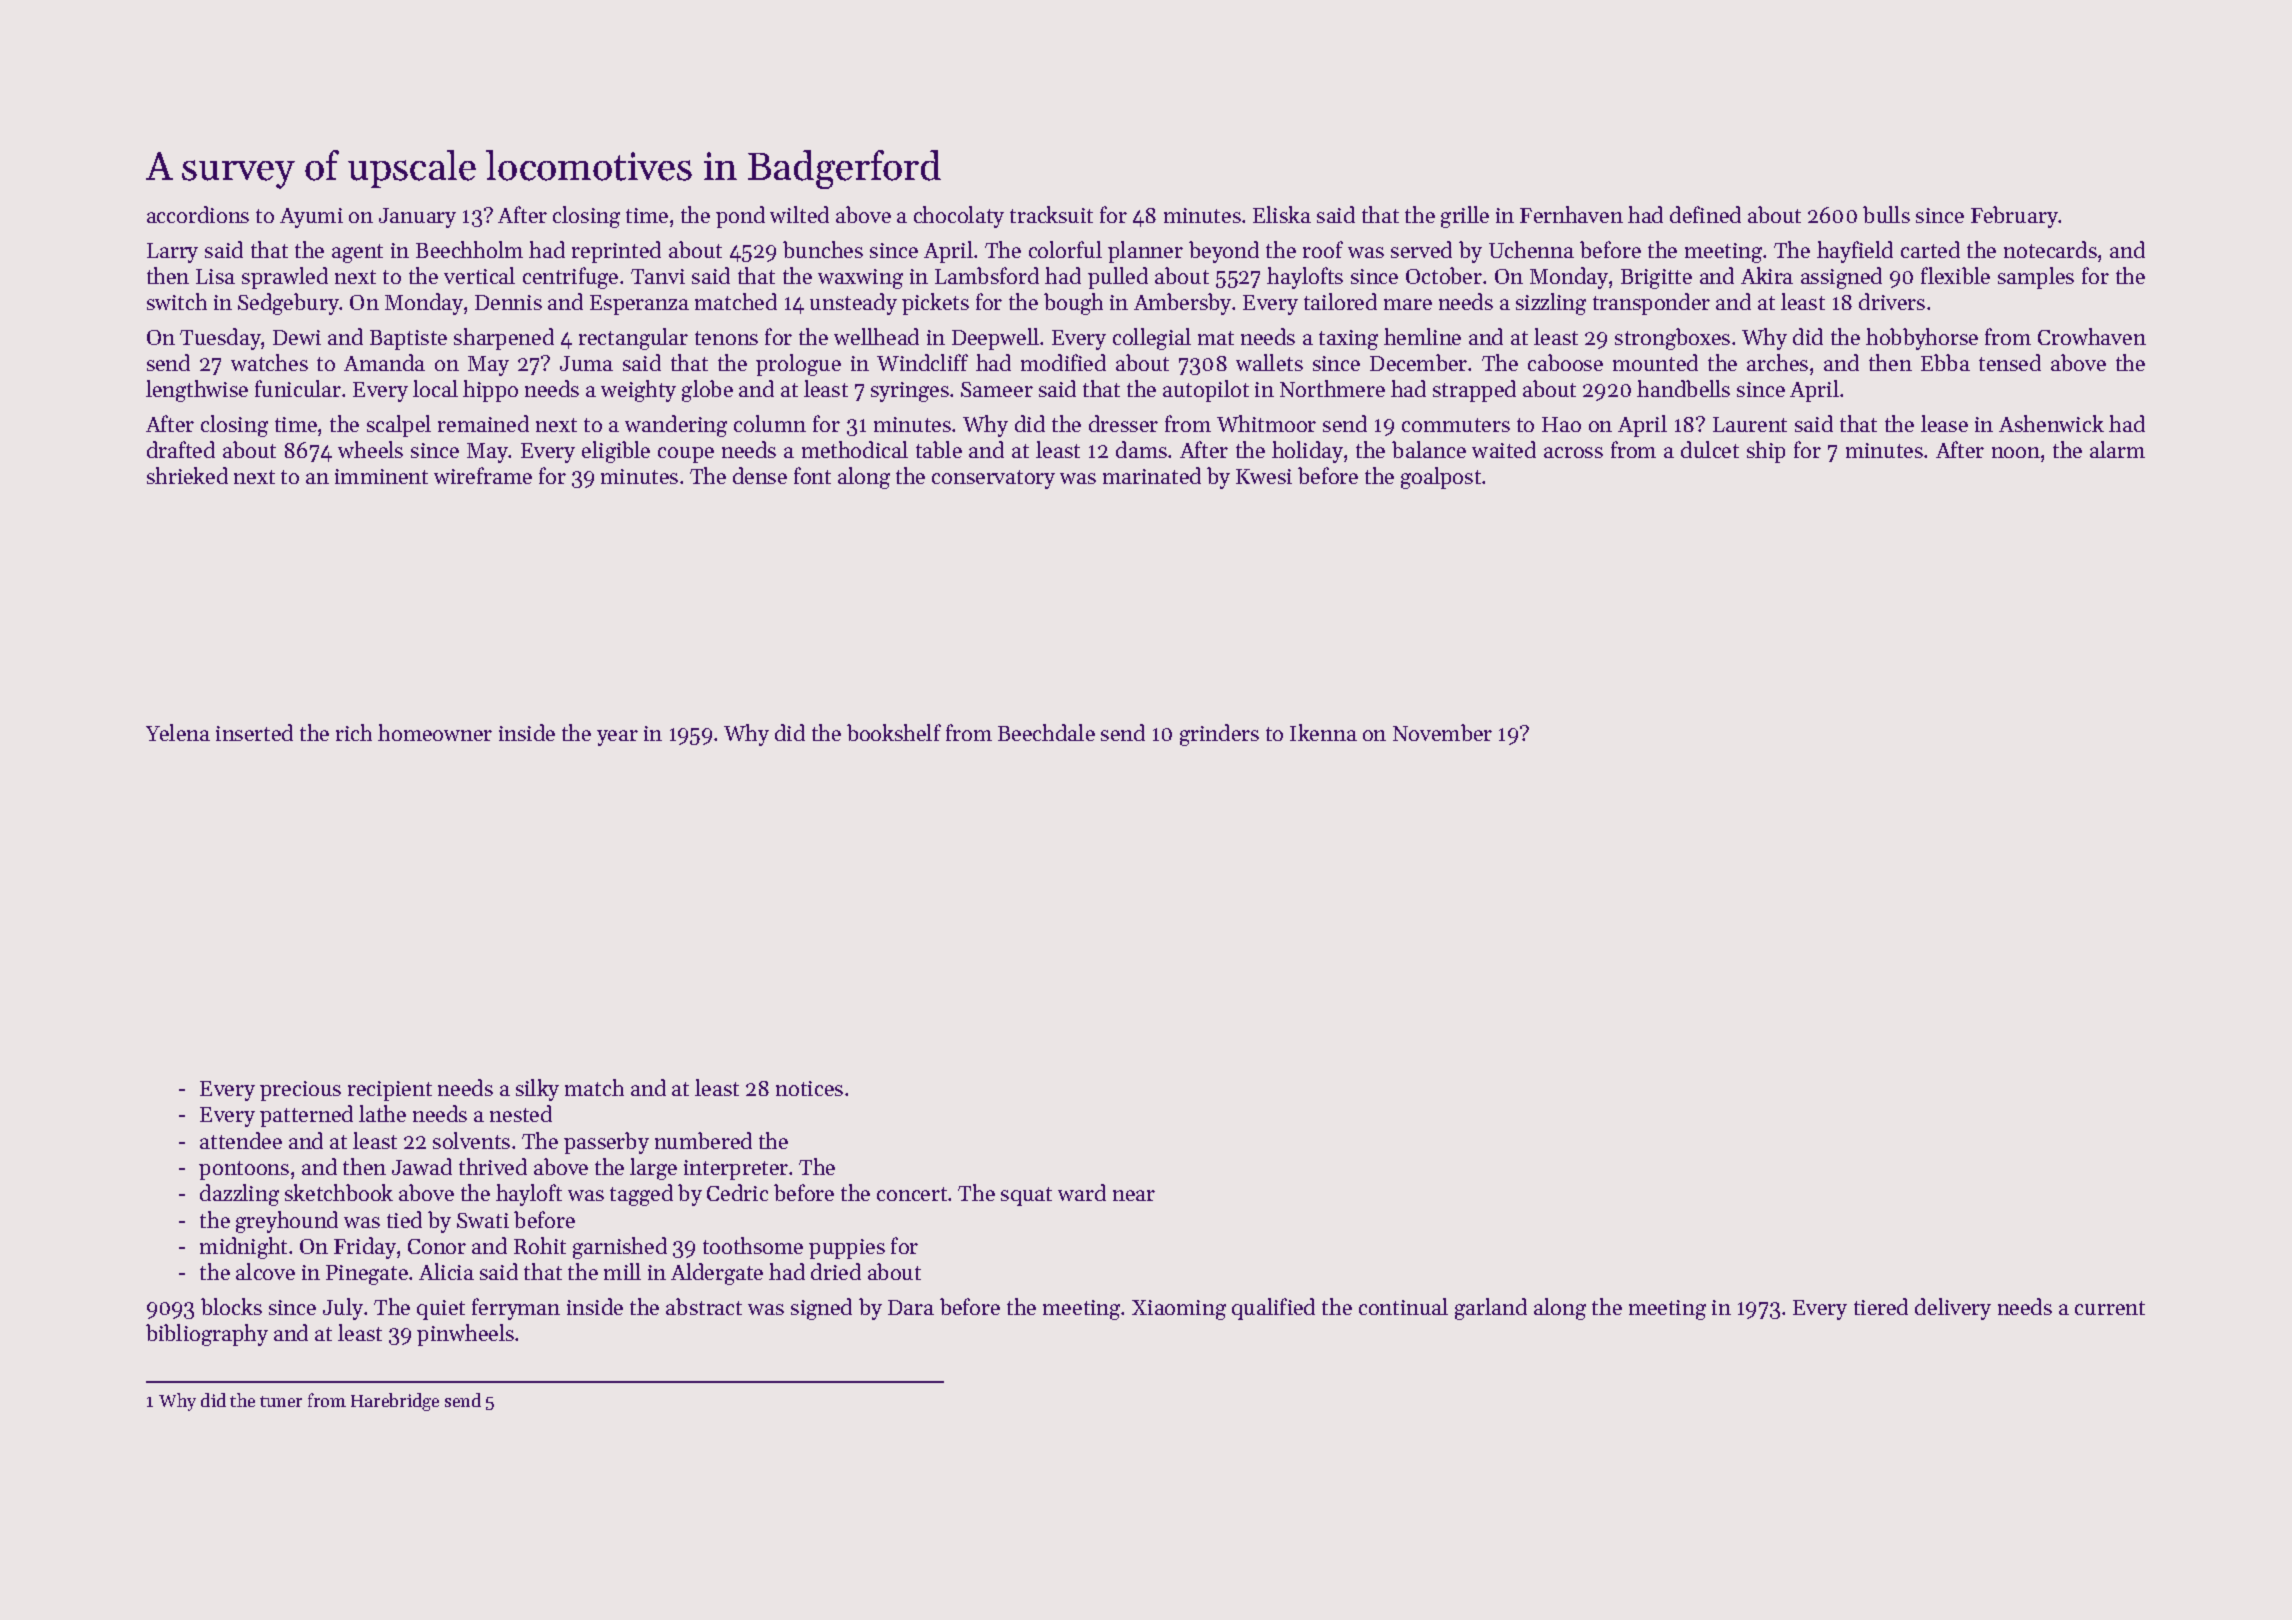 Image resolution: width=2292 pixels, height=1620 pixels. What do you see at coordinates (1922, 339) in the page?
I see `hobbyhorse` at bounding box center [1922, 339].
